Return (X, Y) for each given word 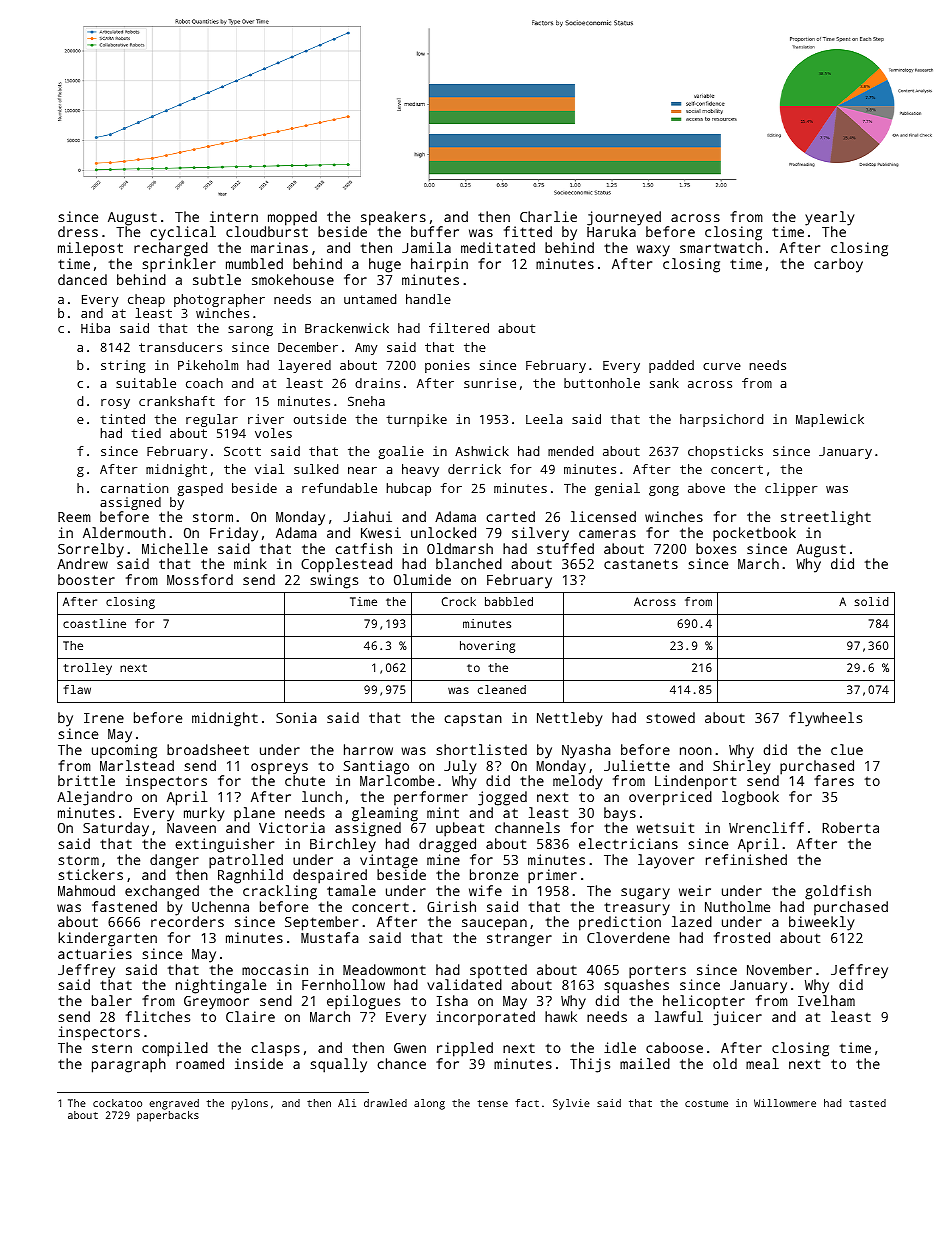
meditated (498, 247)
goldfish (838, 892)
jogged (502, 798)
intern (234, 216)
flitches (158, 1016)
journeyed (624, 218)
